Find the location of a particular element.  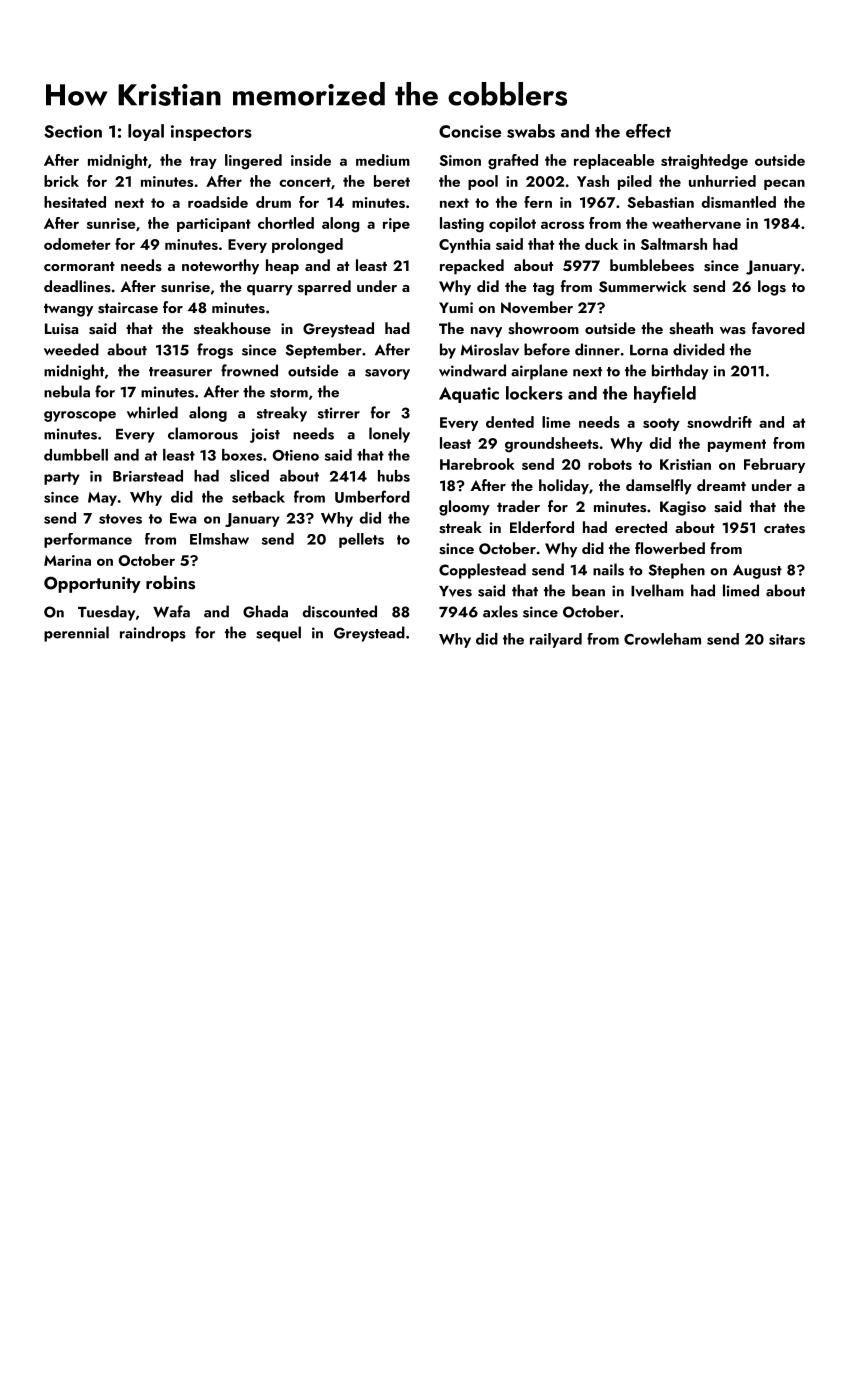

swabs is located at coordinates (531, 131).
